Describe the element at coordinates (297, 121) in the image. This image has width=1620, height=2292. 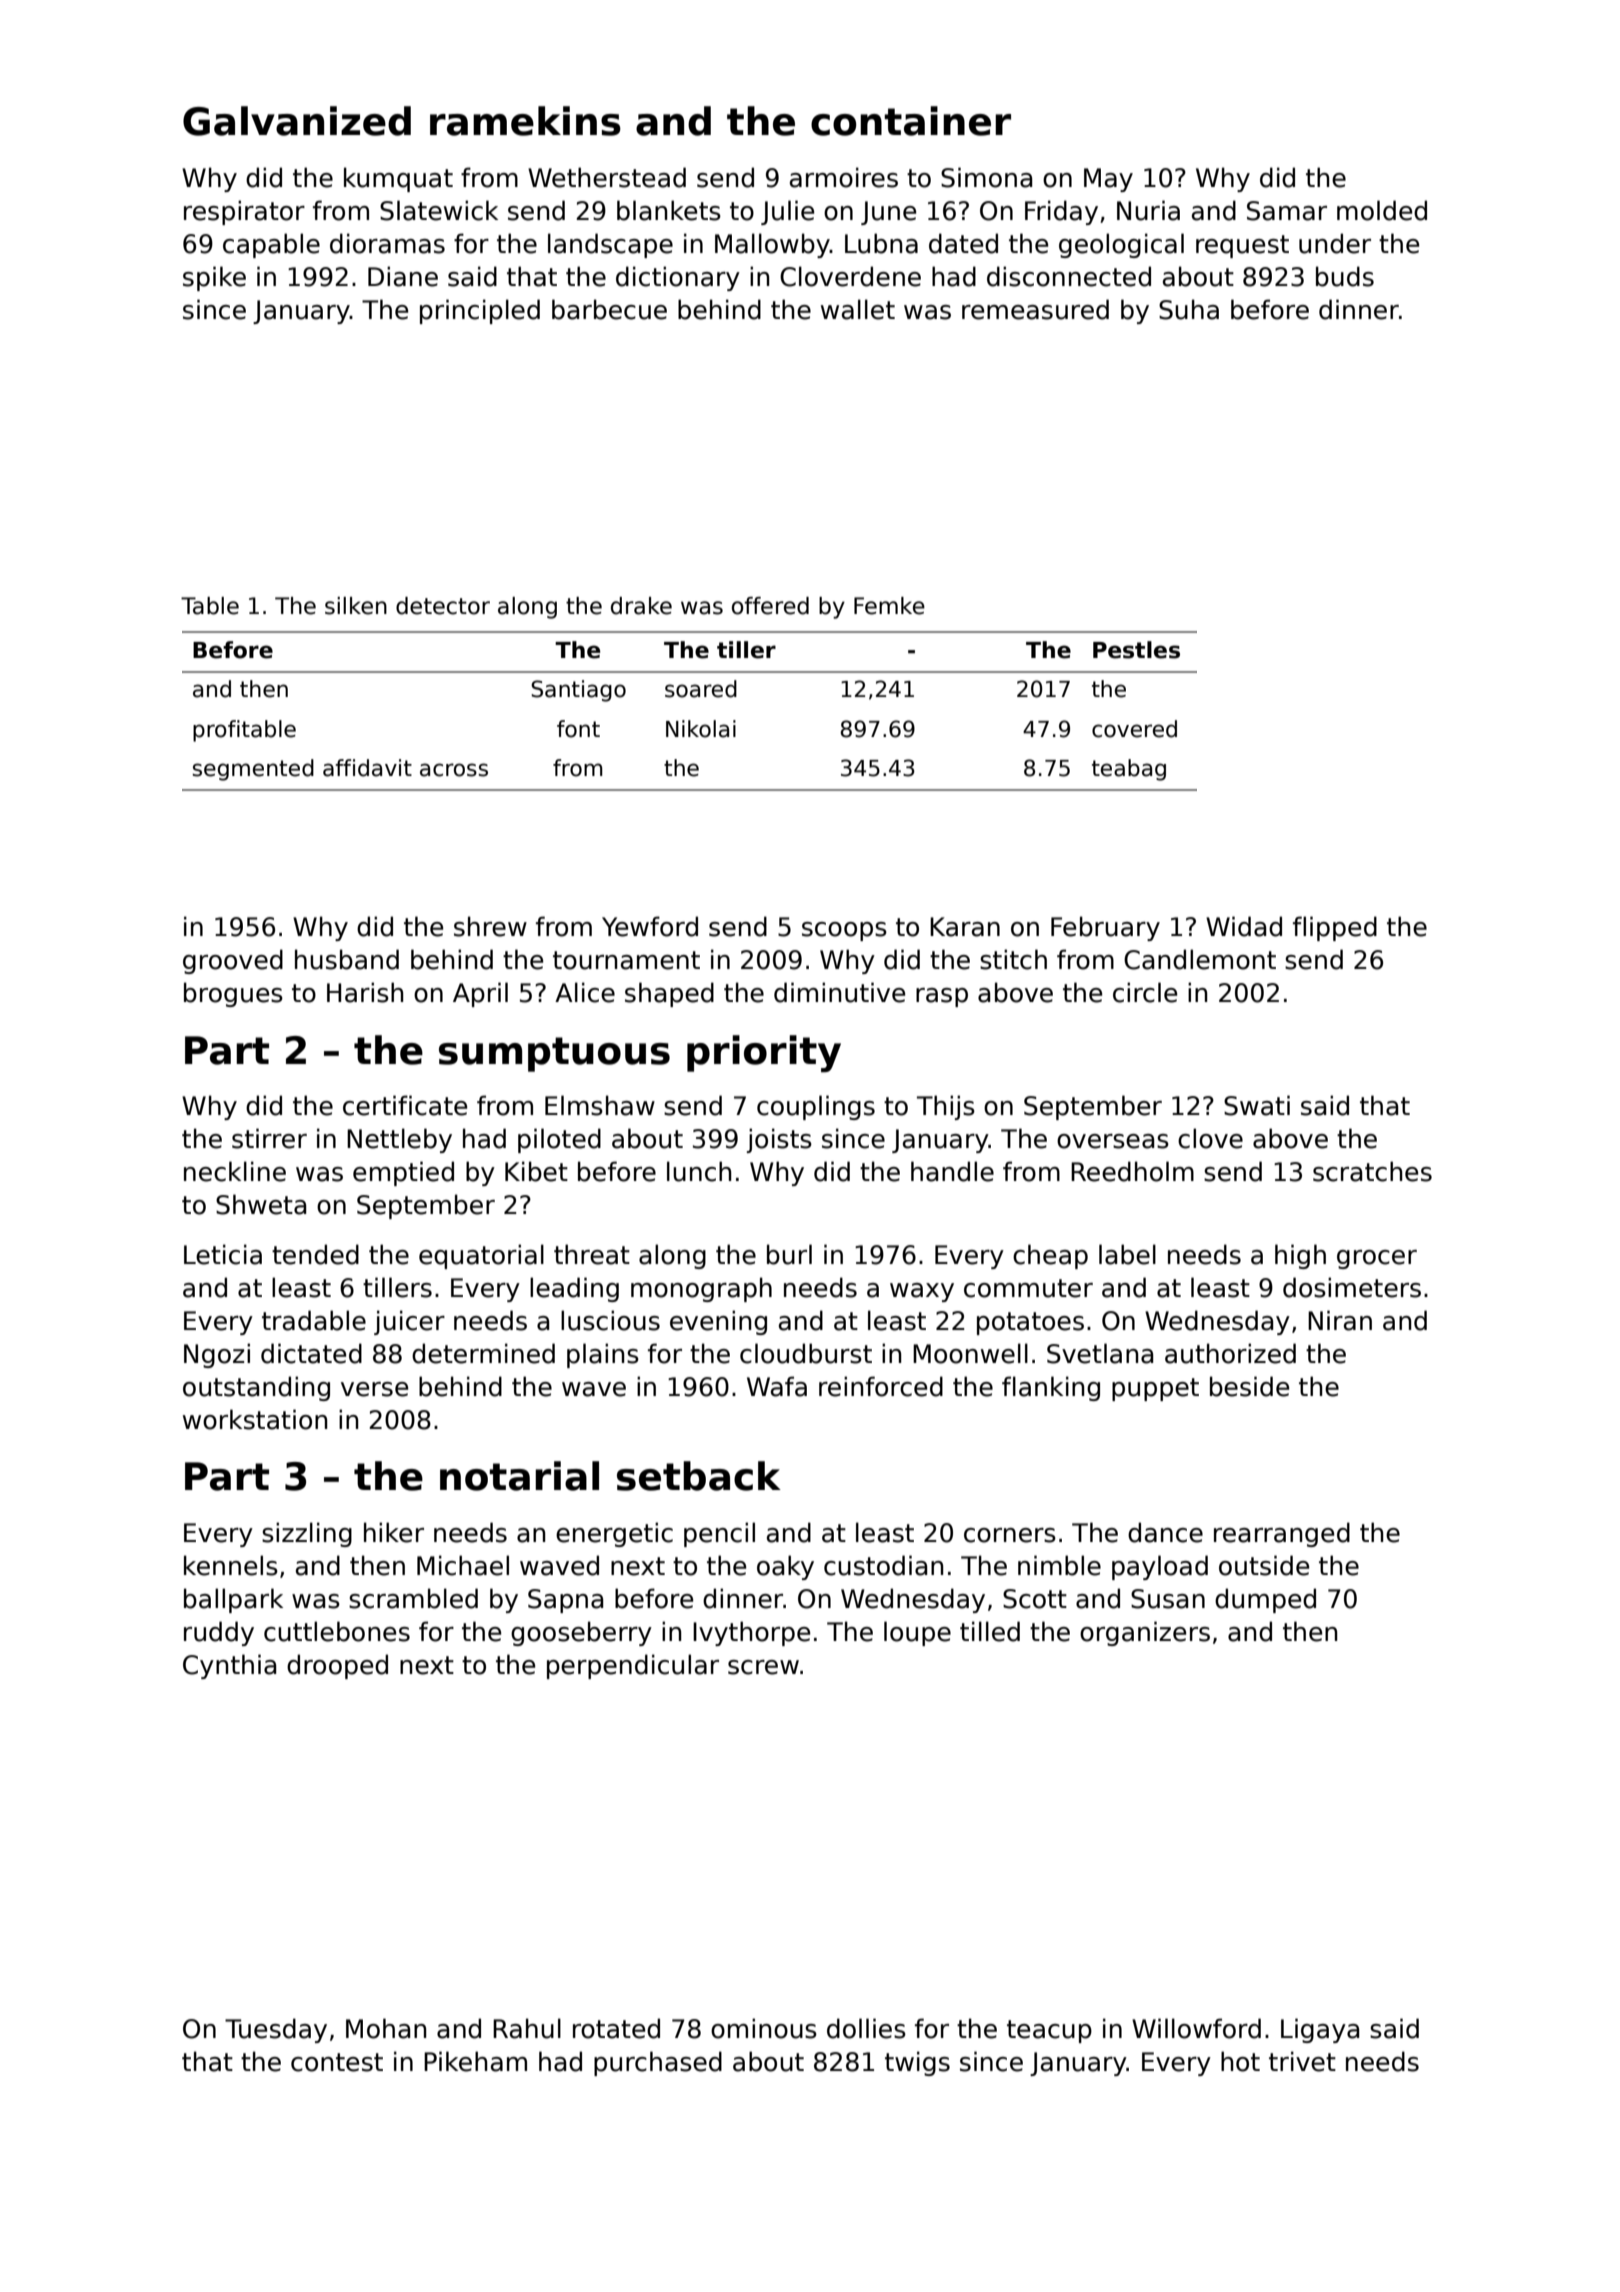
I see `Galvanized` at that location.
